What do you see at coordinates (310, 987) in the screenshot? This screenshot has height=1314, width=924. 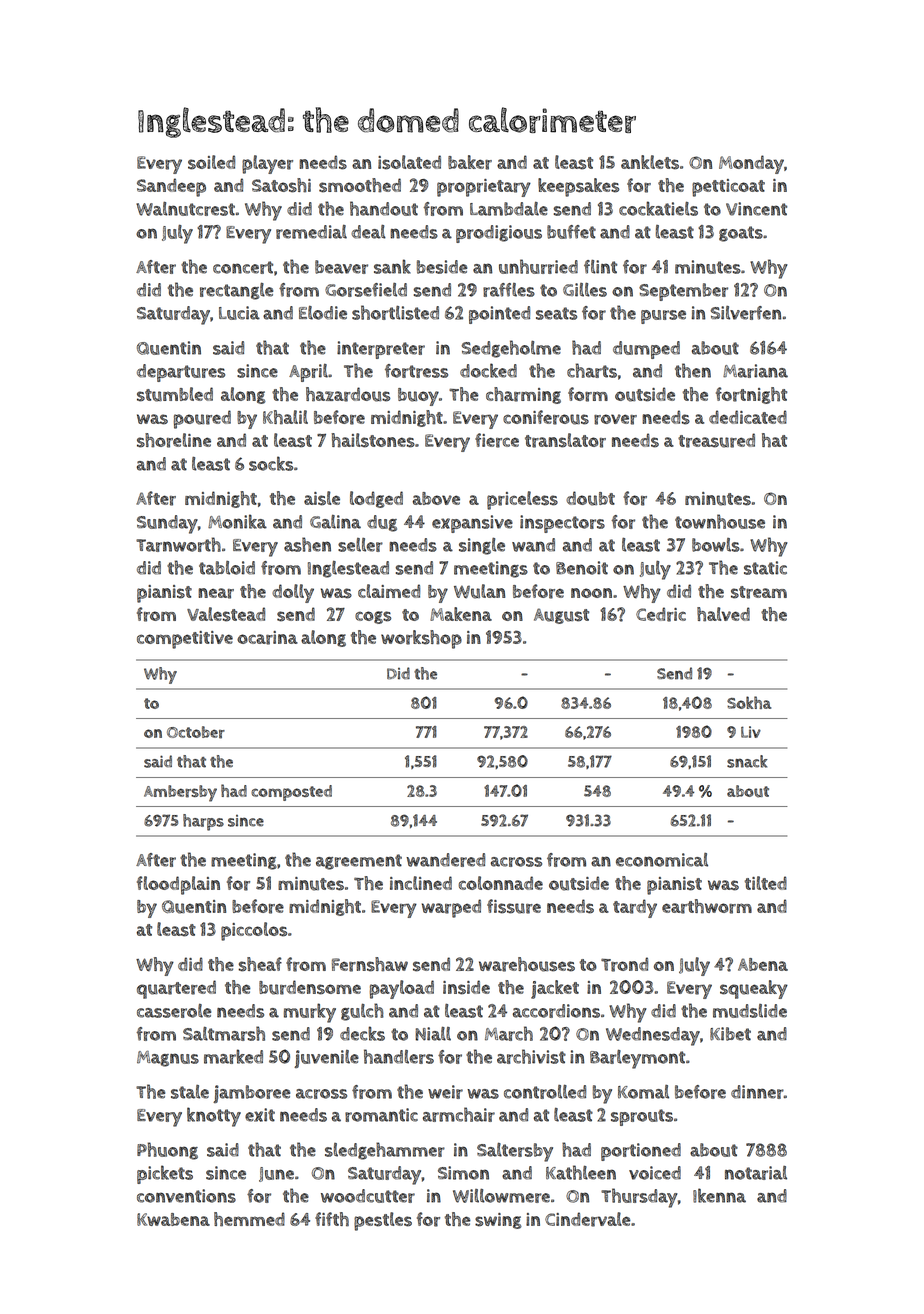 I see `burdensome` at bounding box center [310, 987].
